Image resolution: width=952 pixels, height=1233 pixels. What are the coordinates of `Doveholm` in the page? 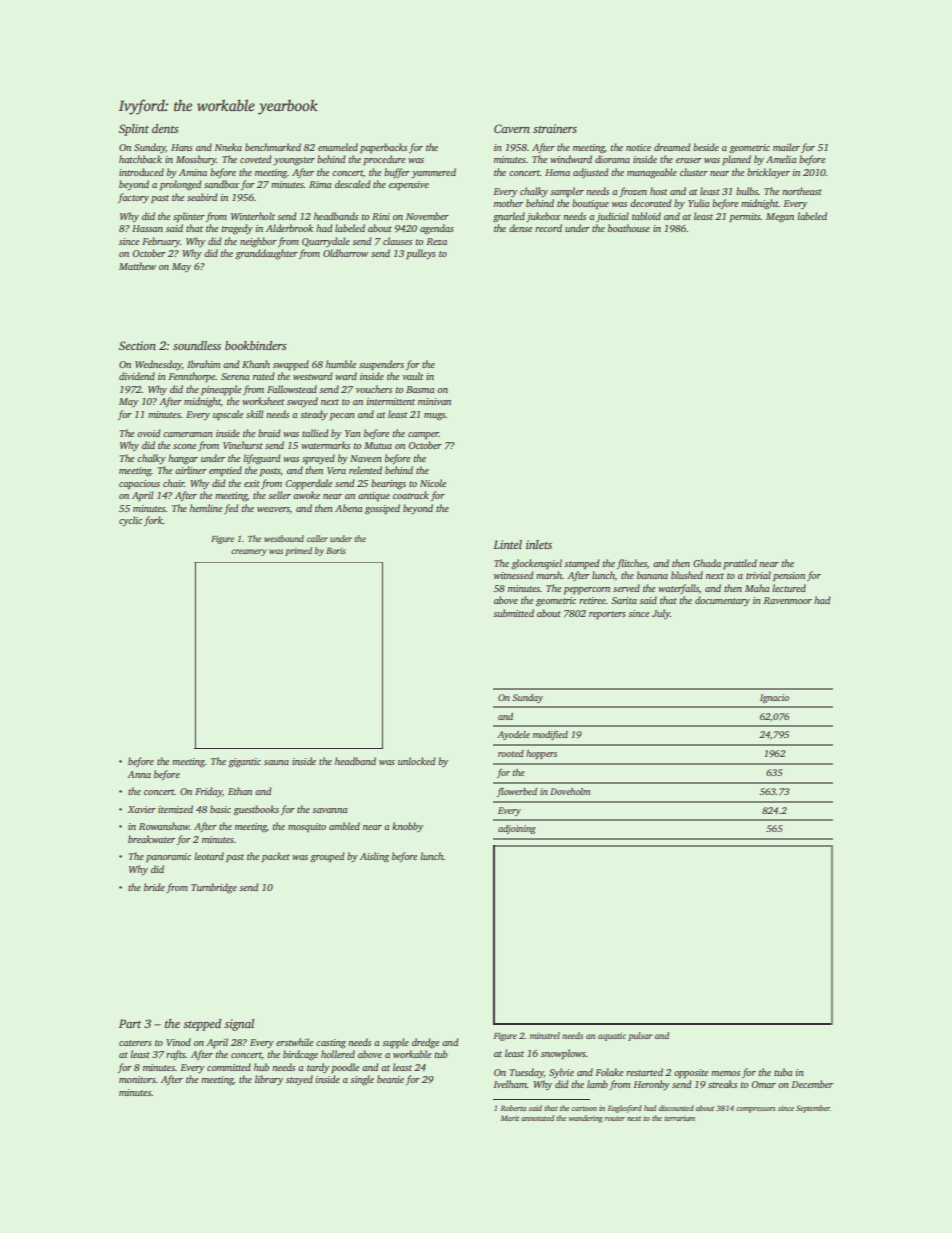 It's located at (570, 791).
